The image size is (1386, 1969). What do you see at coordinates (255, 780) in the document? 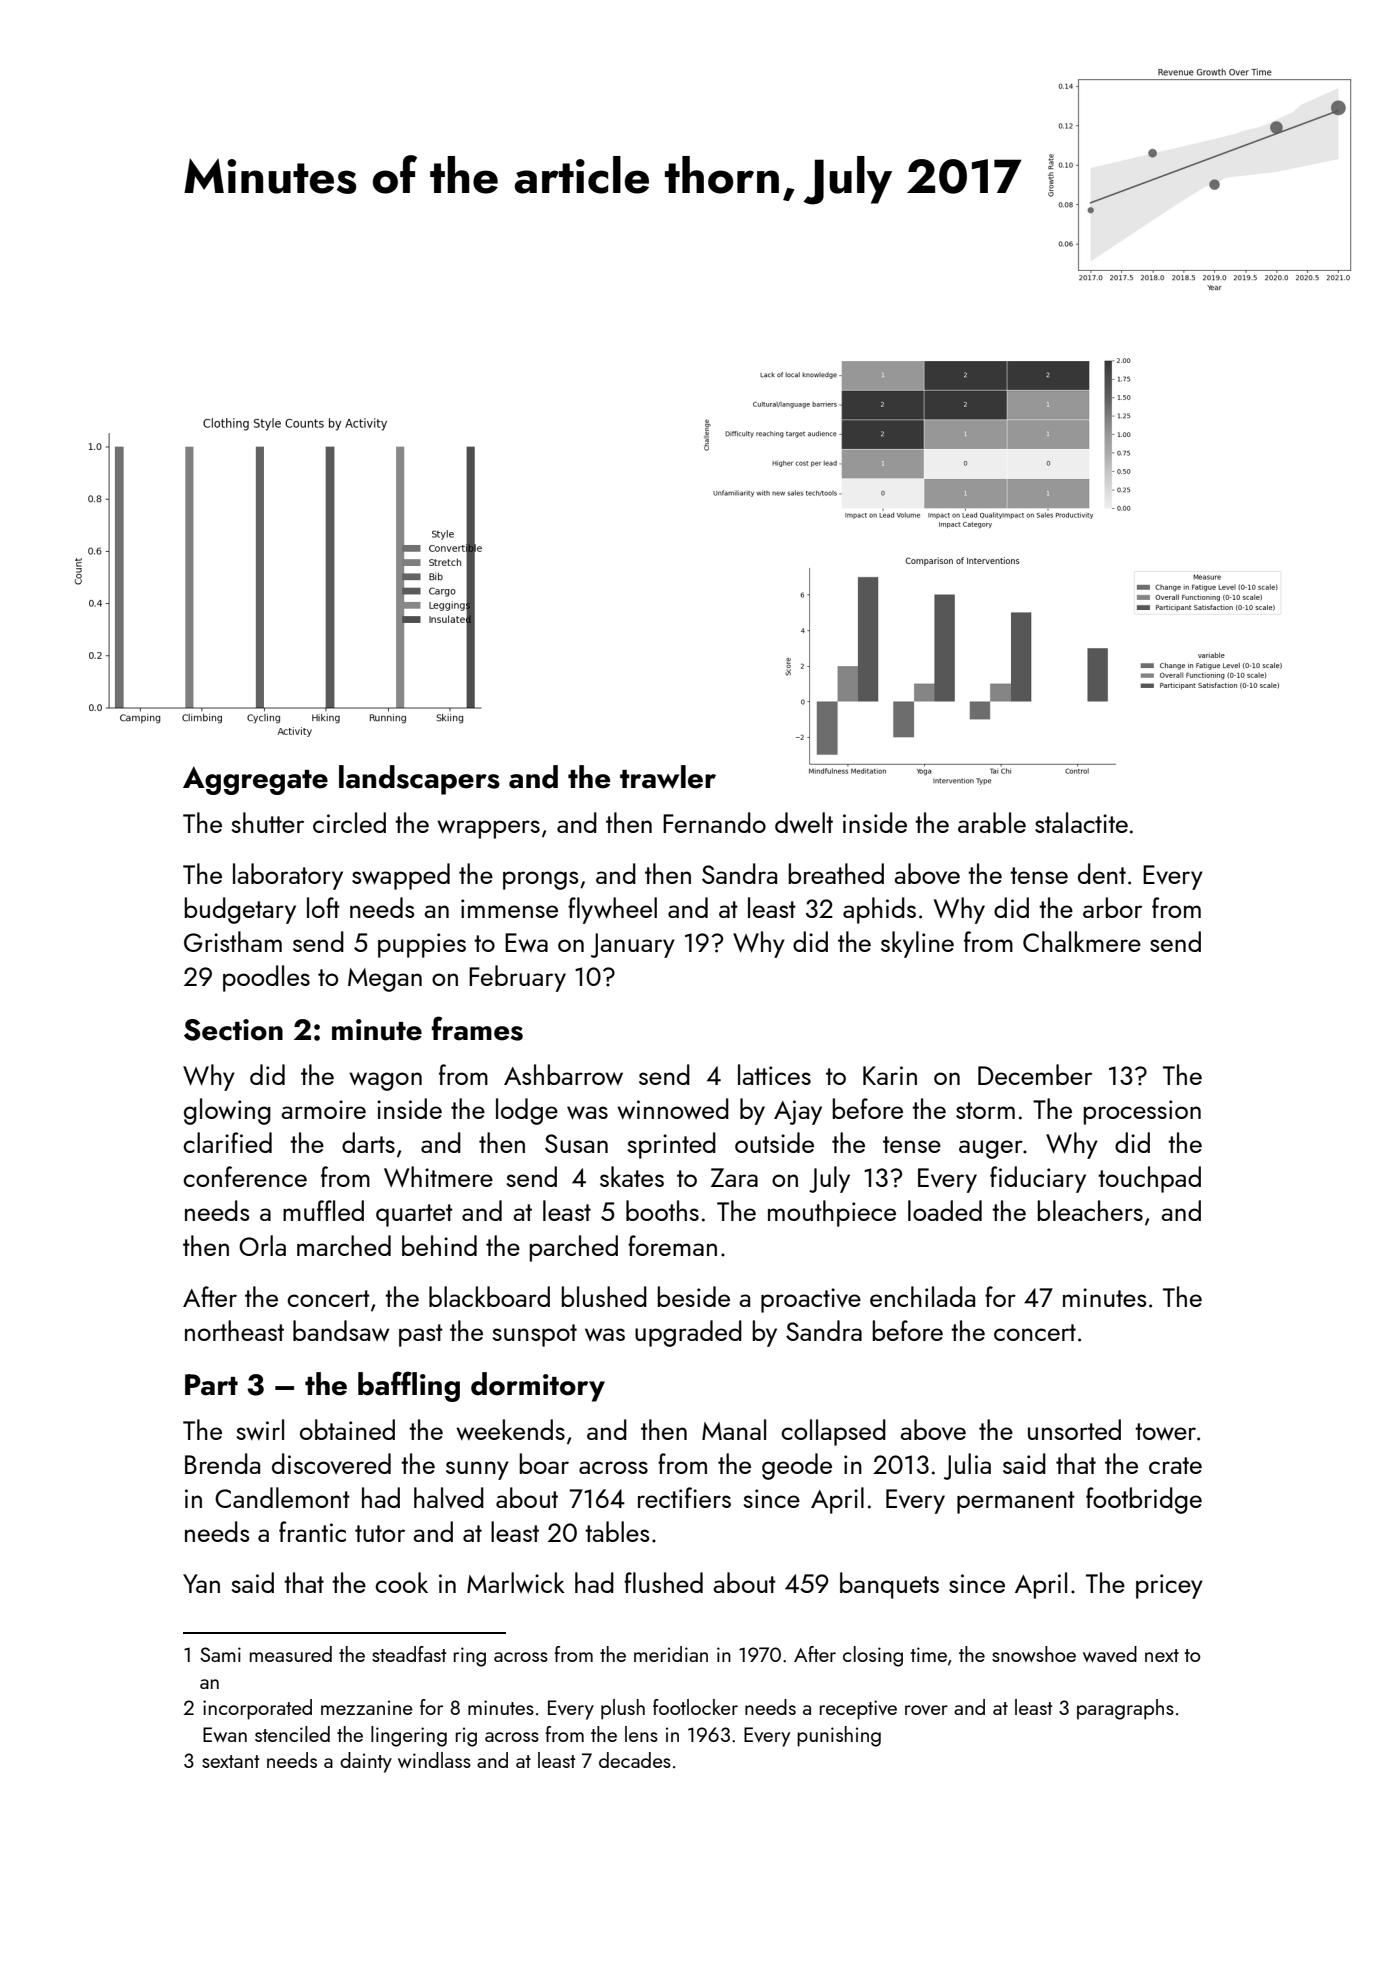
I see `Aggregate` at bounding box center [255, 780].
